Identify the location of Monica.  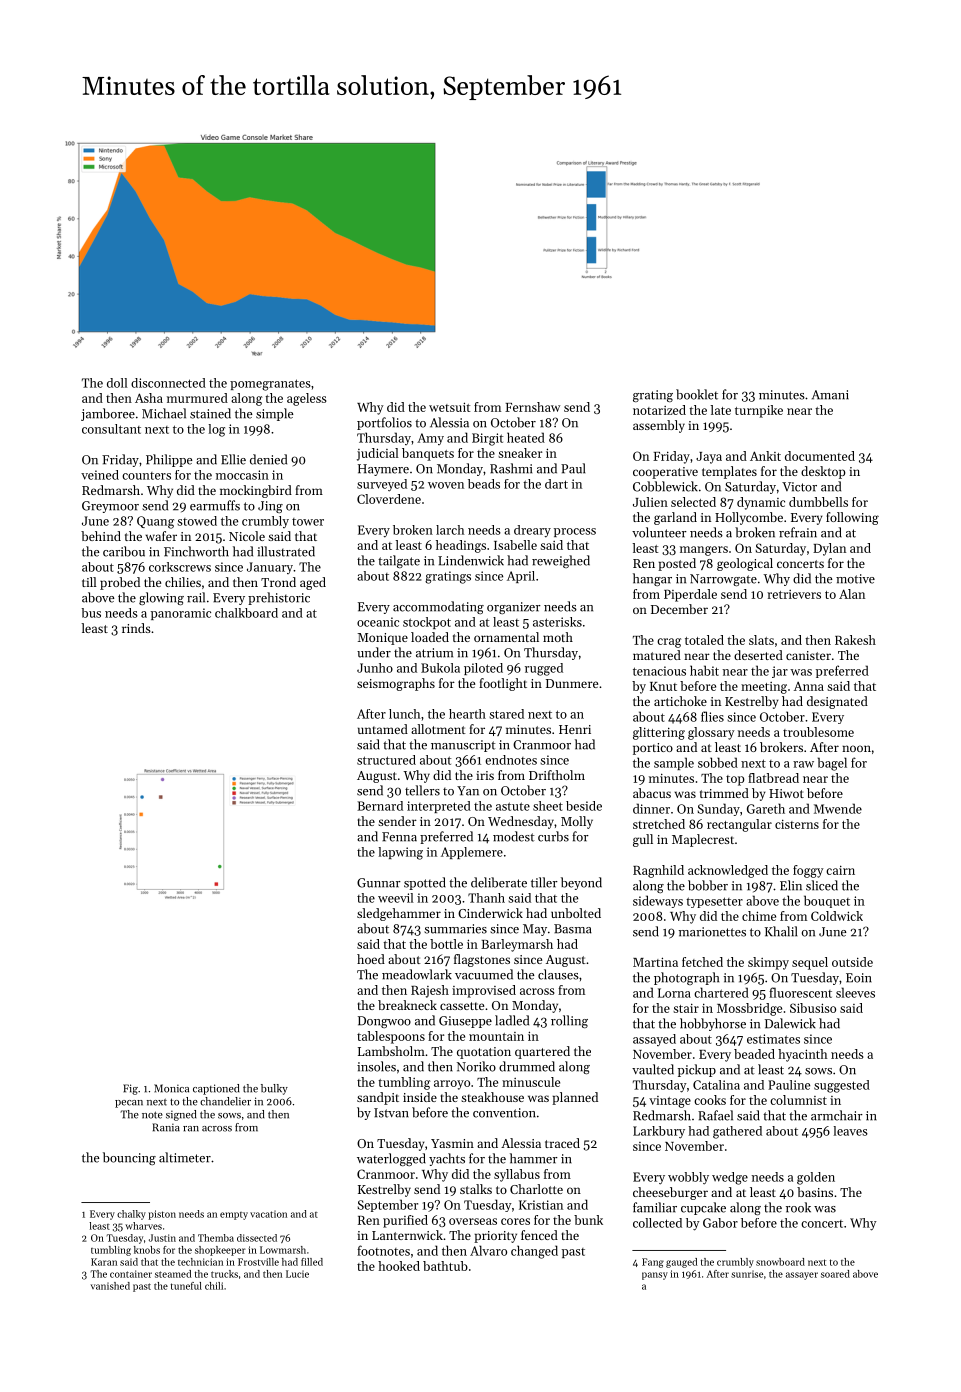
(171, 1088).
